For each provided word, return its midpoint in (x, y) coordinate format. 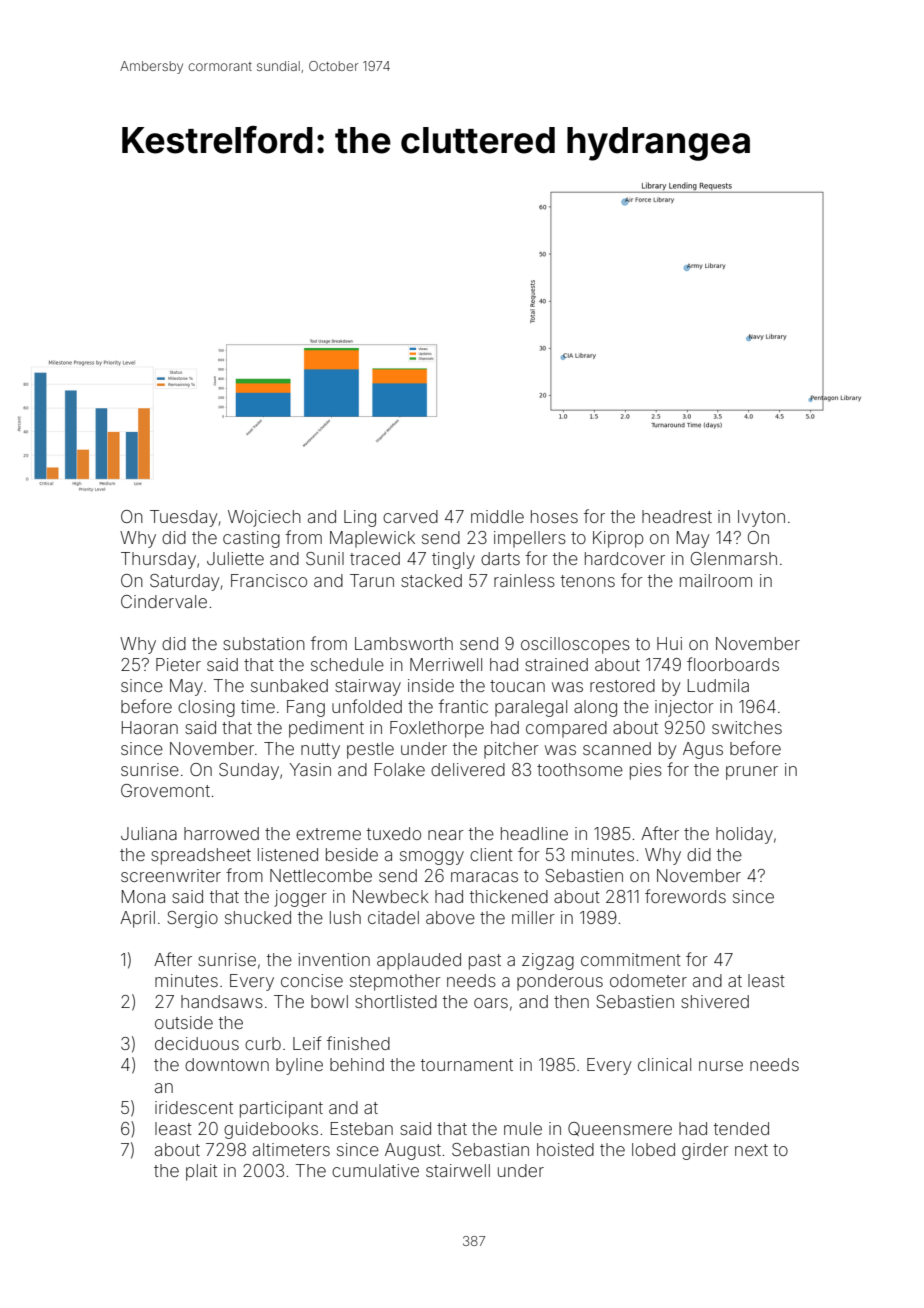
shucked (258, 917)
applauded (419, 961)
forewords (685, 896)
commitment (631, 959)
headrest (677, 516)
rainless (524, 580)
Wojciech (264, 518)
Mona (143, 896)
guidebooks (271, 1130)
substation (264, 643)
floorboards (733, 664)
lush (345, 917)
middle (497, 516)
